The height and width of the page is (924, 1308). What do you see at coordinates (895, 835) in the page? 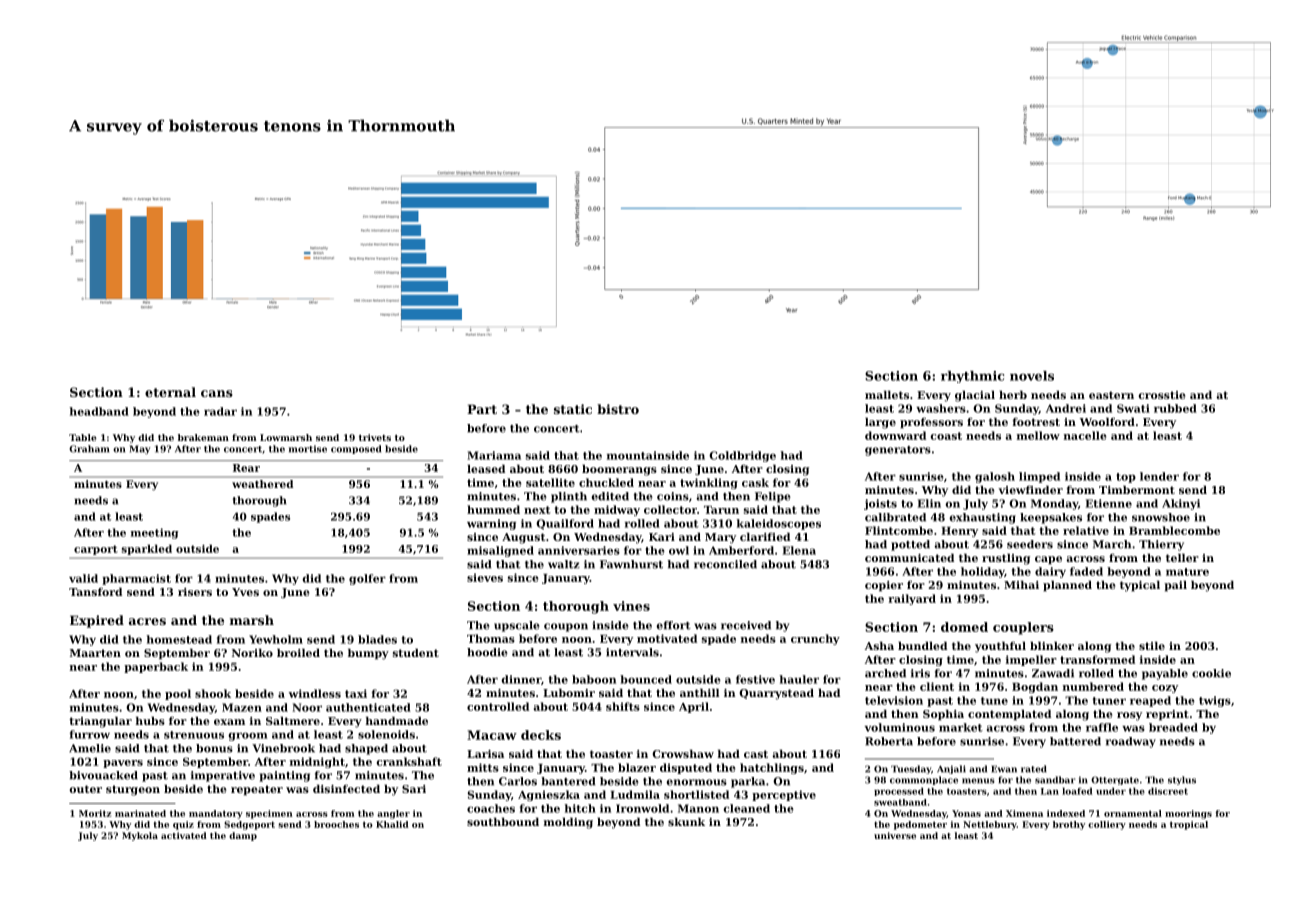
I see `universe` at bounding box center [895, 835].
